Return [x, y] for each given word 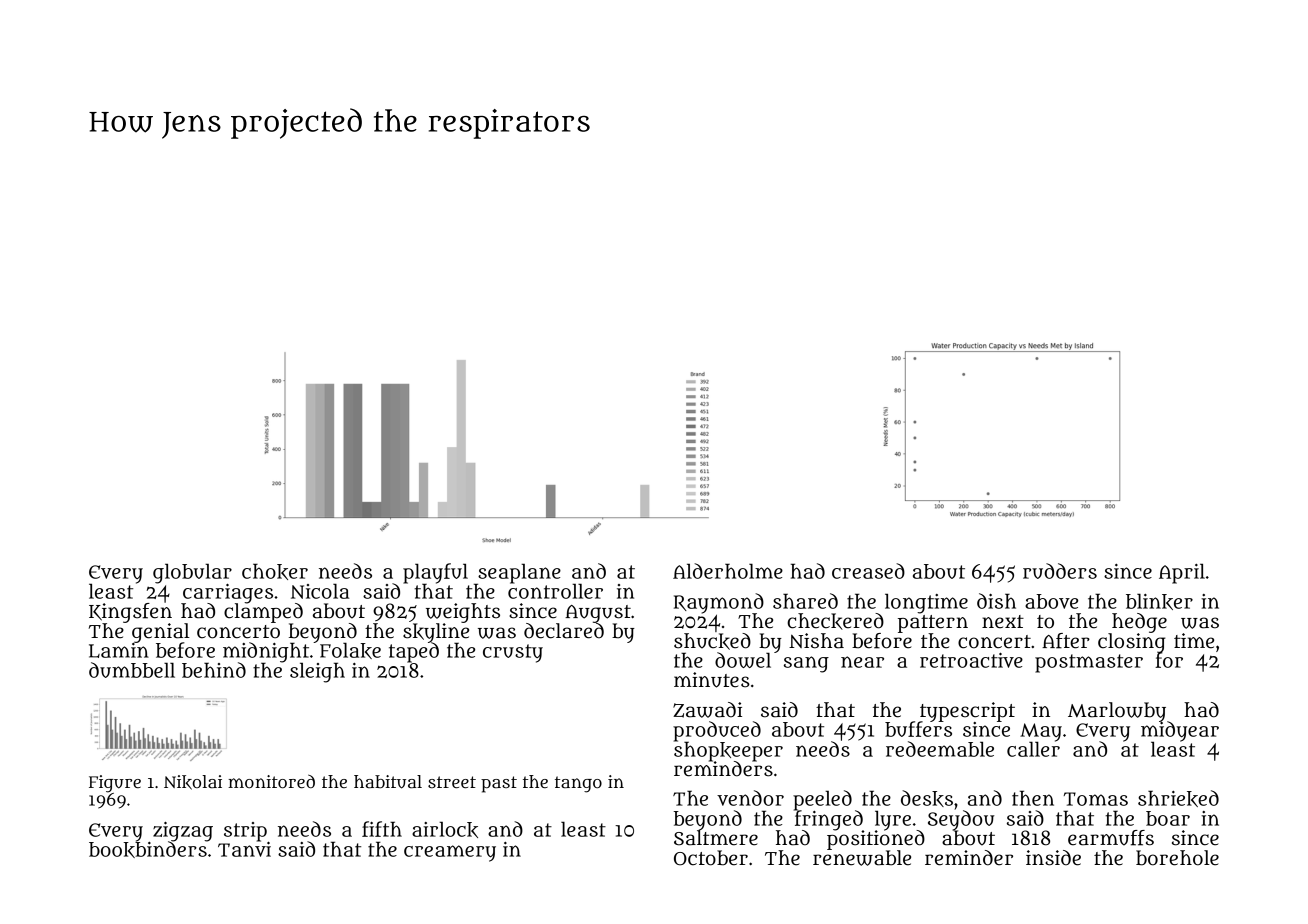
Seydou [961, 820]
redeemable [940, 749]
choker [275, 571]
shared [805, 601]
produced [717, 731]
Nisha [816, 641]
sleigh [317, 672]
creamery [450, 853]
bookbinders [148, 849]
